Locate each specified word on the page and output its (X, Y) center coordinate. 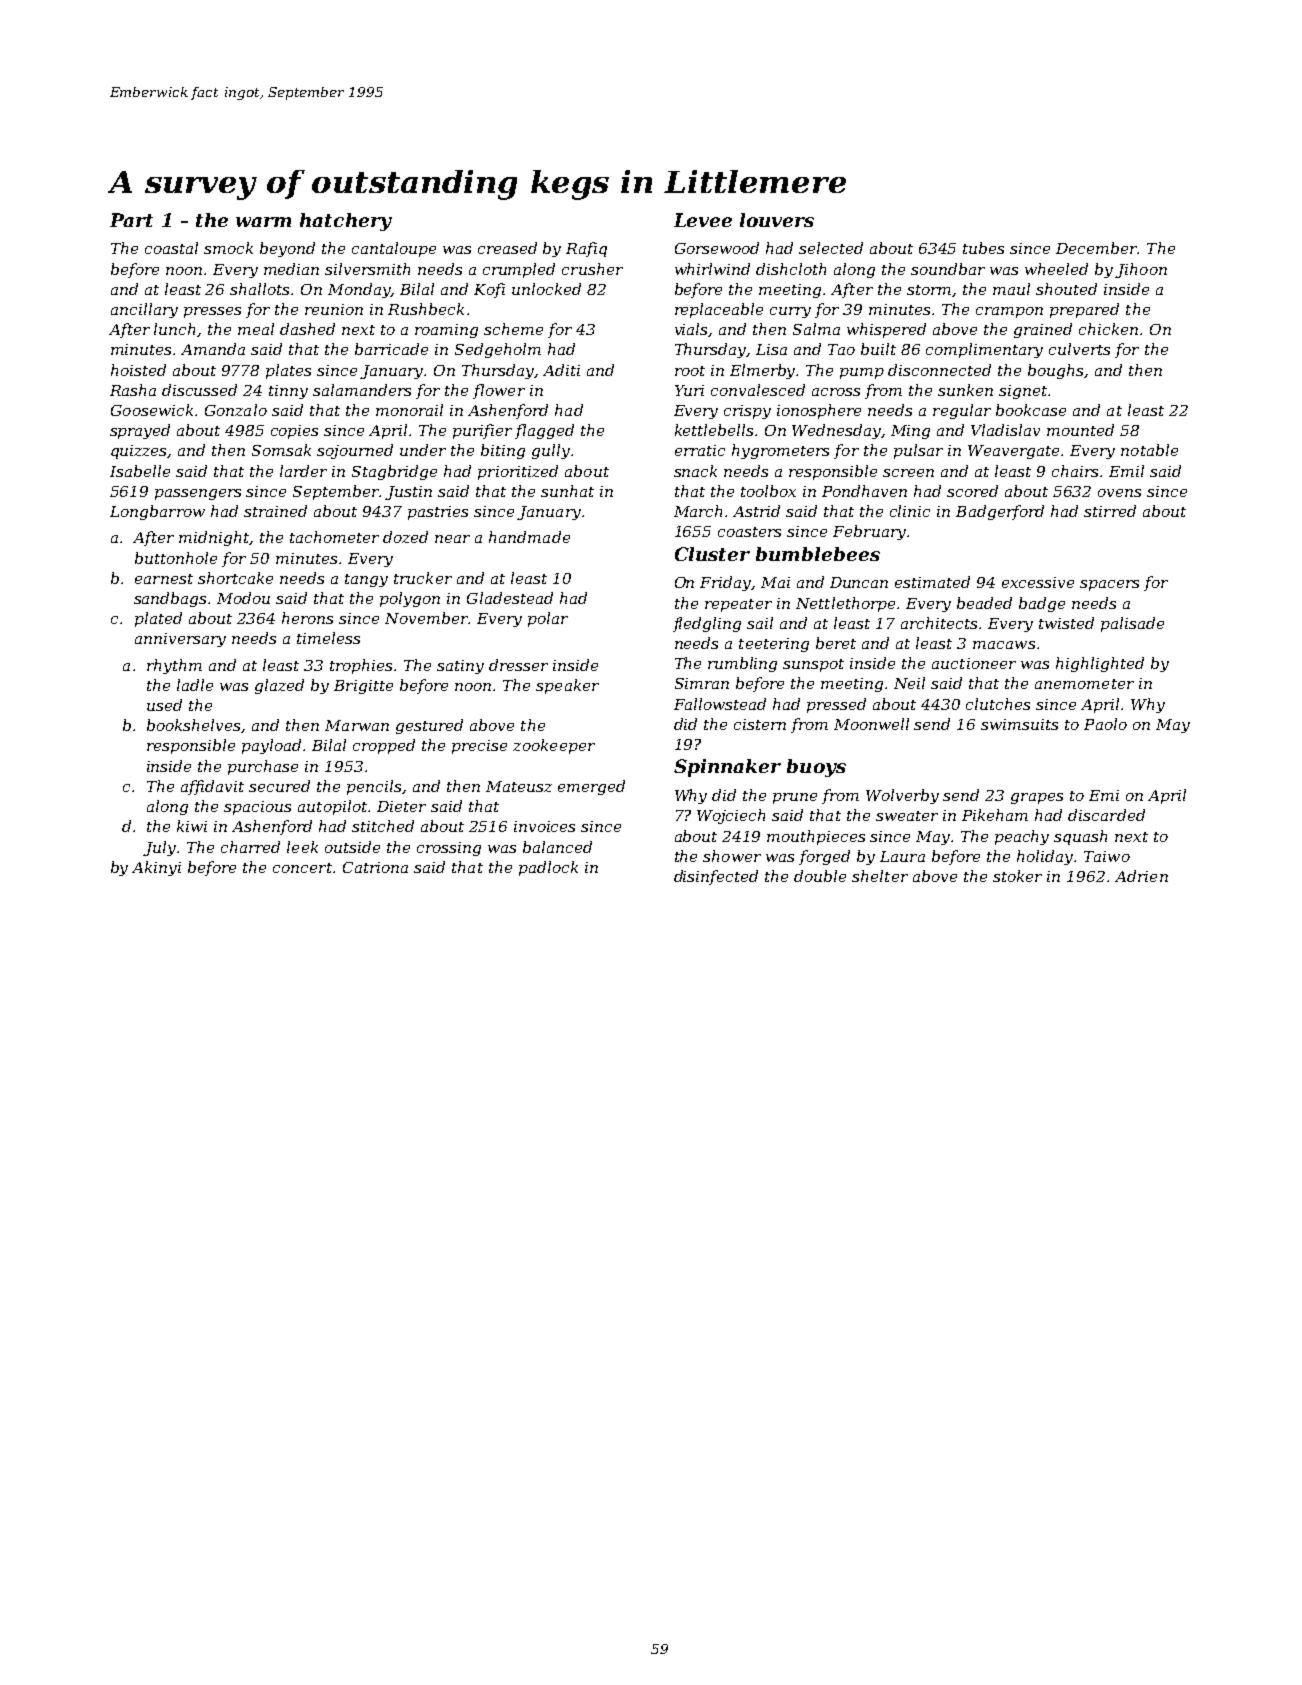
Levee (703, 220)
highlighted (1100, 664)
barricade (391, 349)
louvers (777, 220)
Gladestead (510, 598)
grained (1043, 330)
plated (158, 619)
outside (352, 847)
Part (131, 220)
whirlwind (712, 269)
